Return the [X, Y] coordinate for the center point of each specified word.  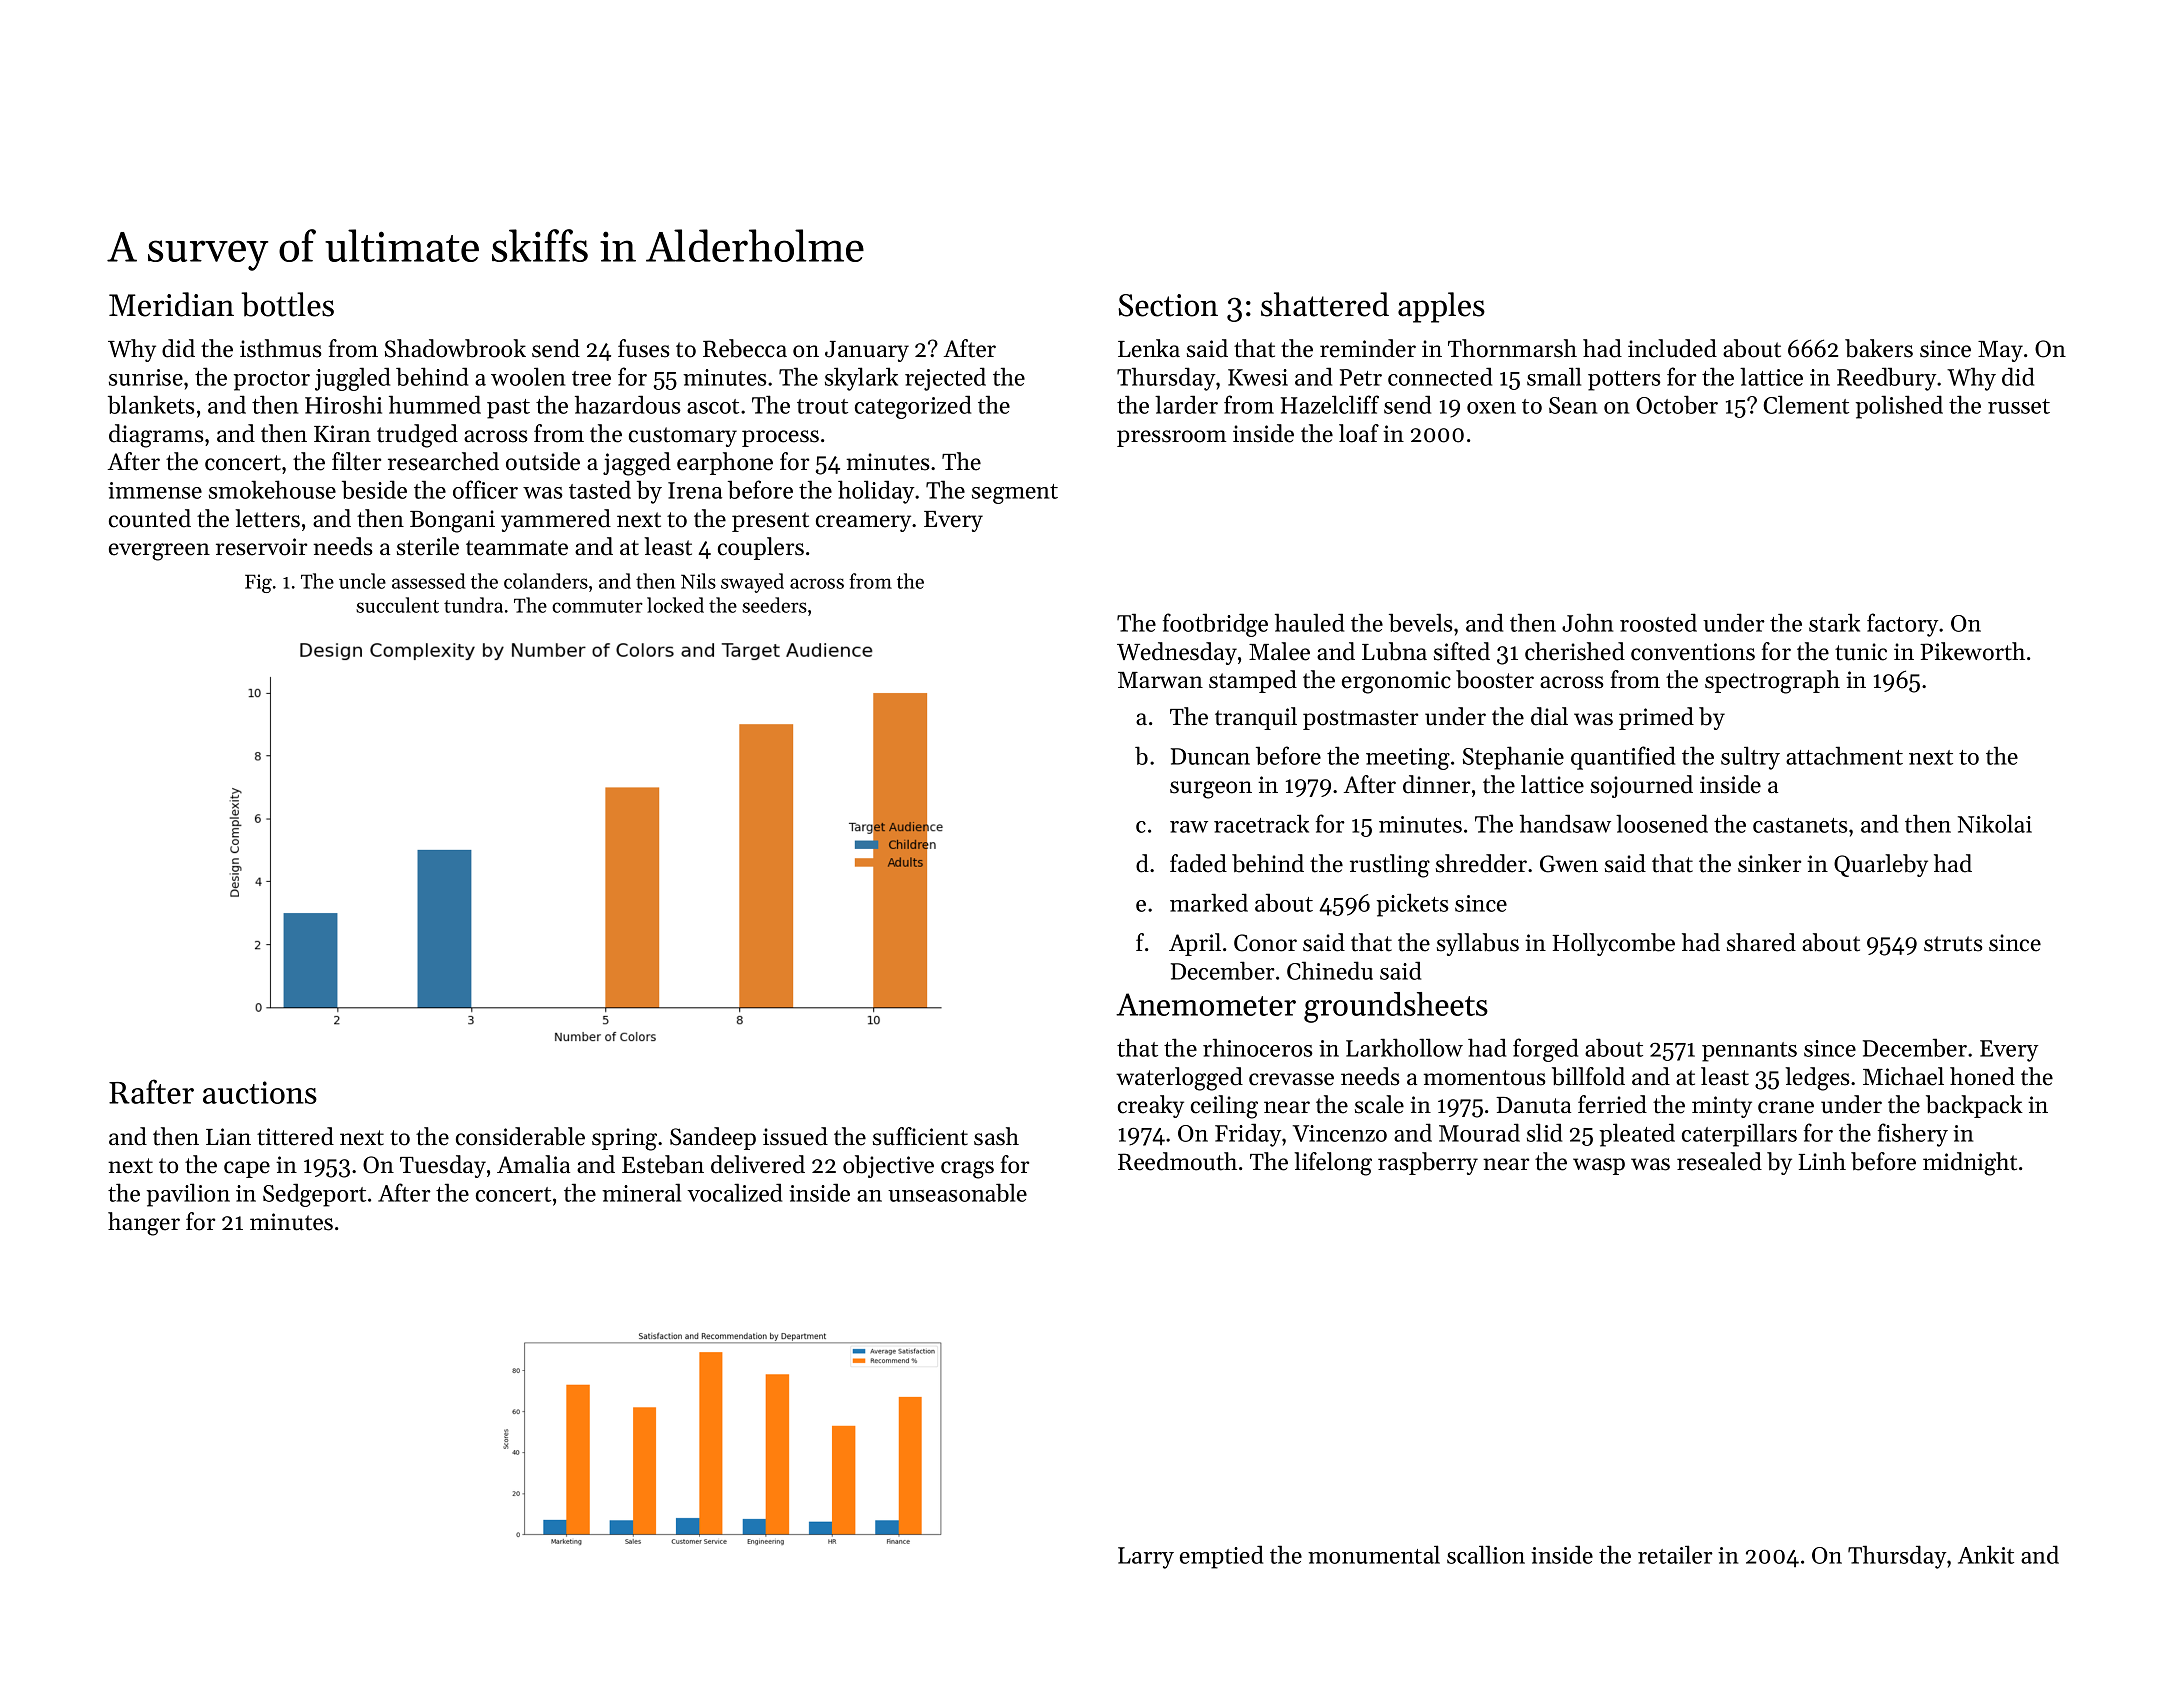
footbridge [1215, 625]
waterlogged [1179, 1079]
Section [1168, 305]
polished [1899, 407]
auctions [260, 1092]
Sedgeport [314, 1195]
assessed [429, 581]
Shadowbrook [455, 348]
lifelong [1333, 1164]
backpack [1974, 1106]
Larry [1146, 1558]
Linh [1822, 1161]
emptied [1221, 1557]
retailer [1675, 1554]
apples [1441, 307]
